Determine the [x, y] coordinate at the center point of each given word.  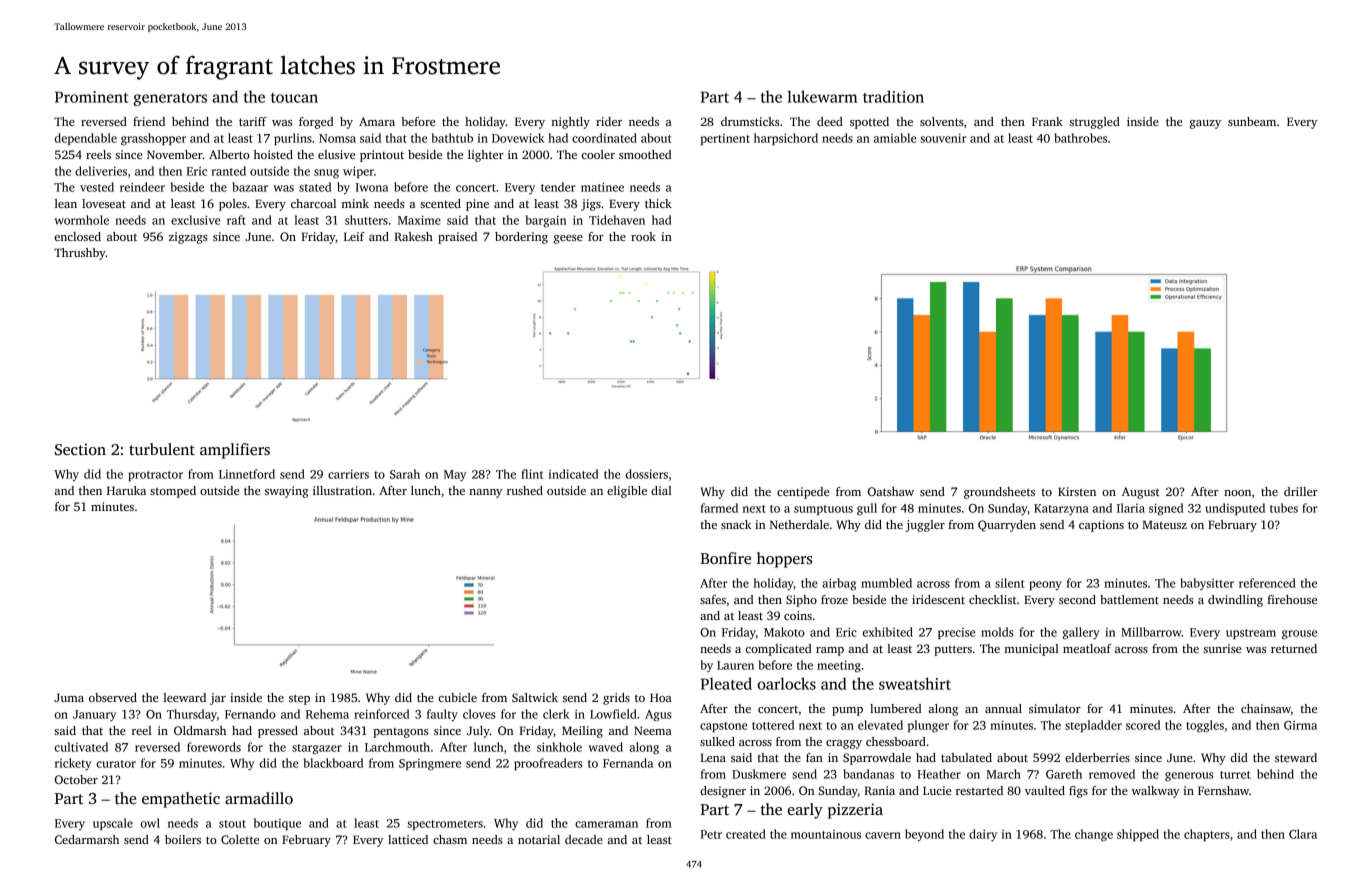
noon [1237, 493]
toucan [294, 98]
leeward [184, 697]
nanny [486, 493]
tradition [893, 96]
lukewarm [822, 96]
